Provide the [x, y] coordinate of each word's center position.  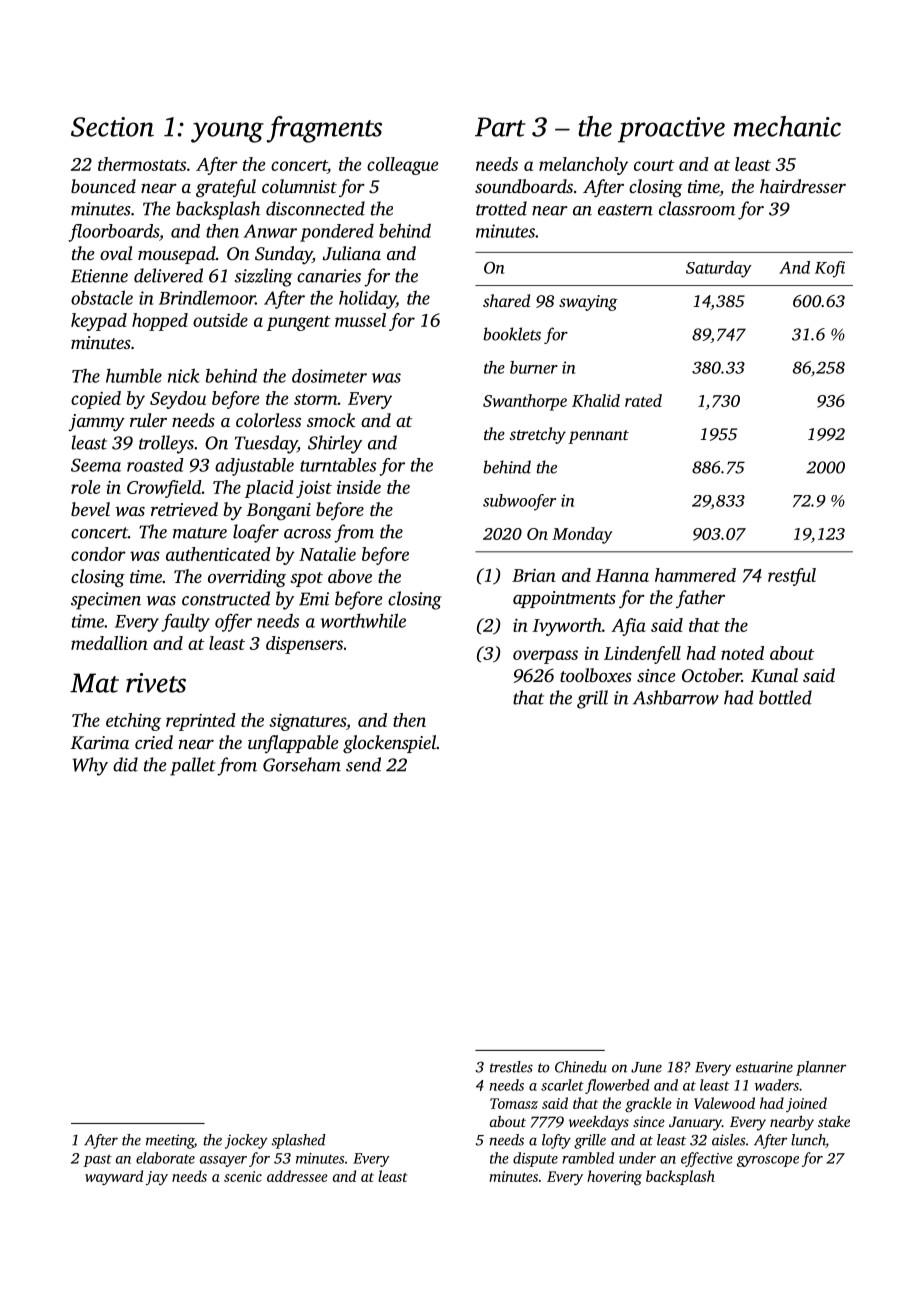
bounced [103, 186]
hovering [614, 1177]
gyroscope [768, 1161]
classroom [697, 208]
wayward [114, 1177]
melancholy [583, 166]
